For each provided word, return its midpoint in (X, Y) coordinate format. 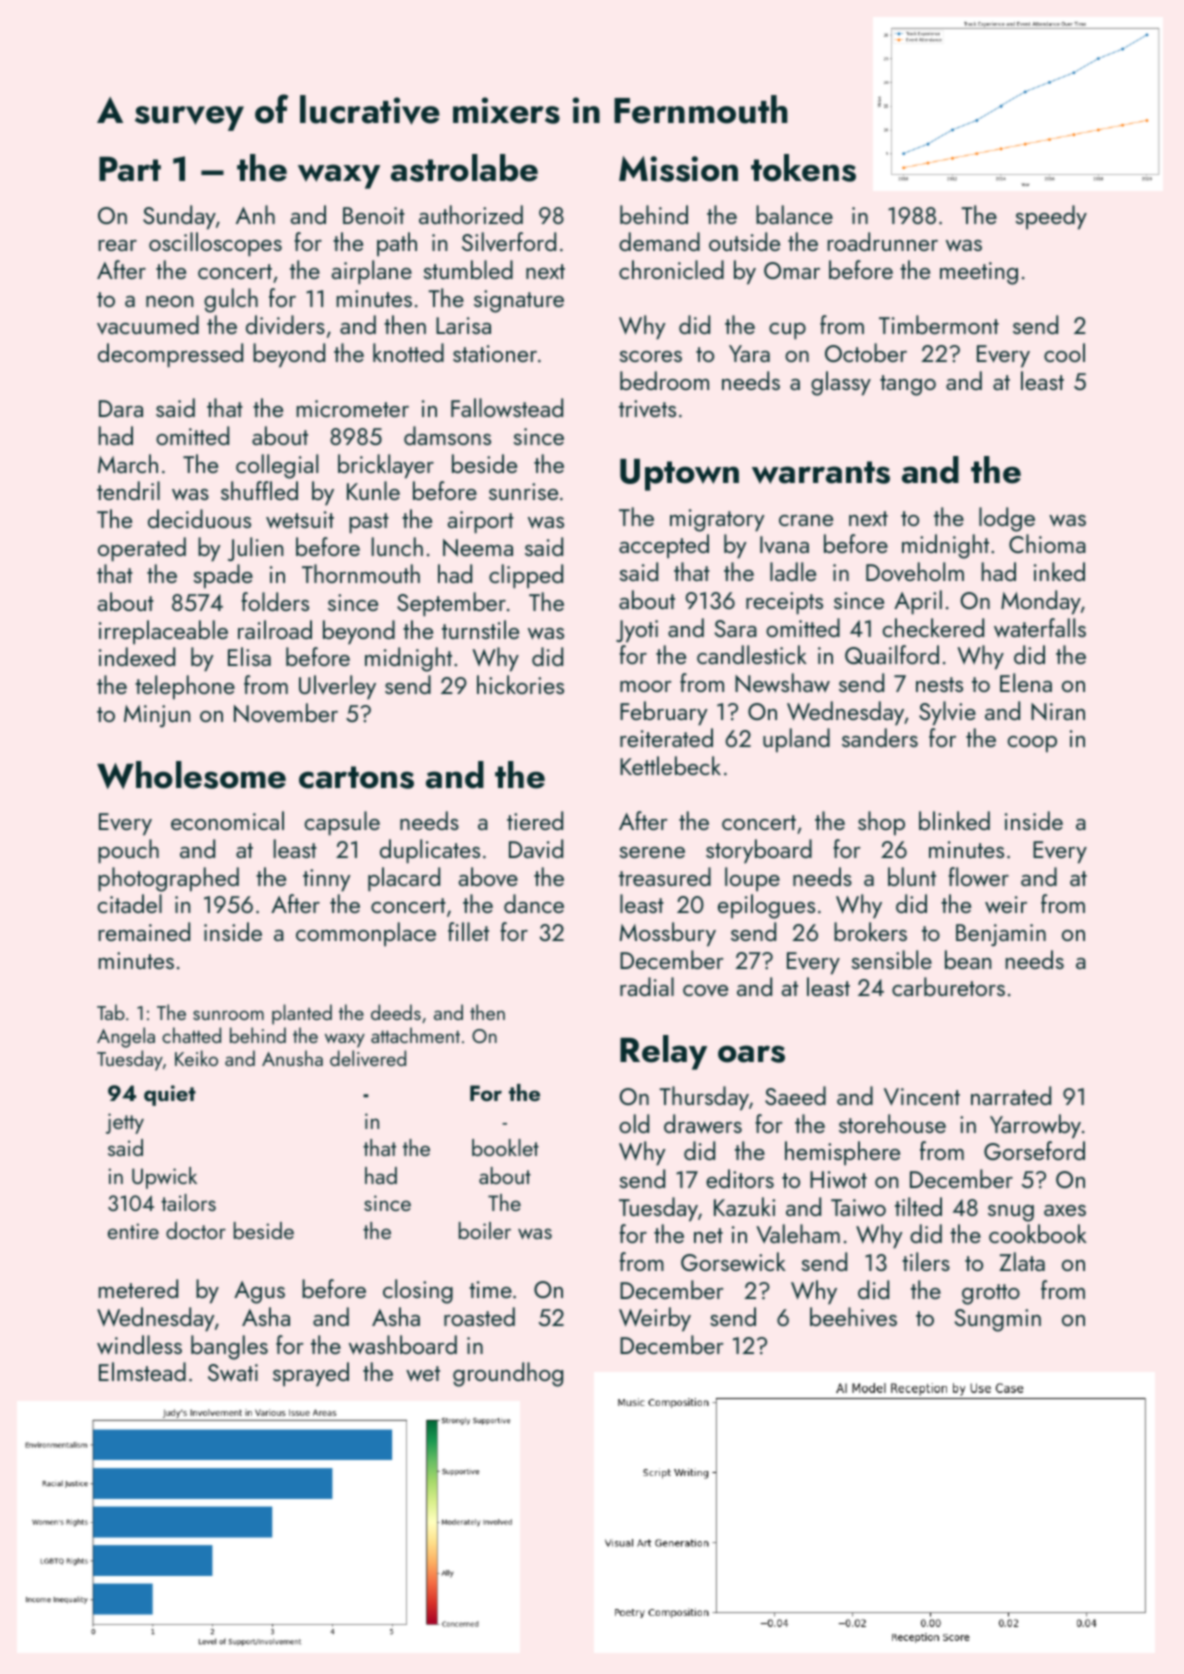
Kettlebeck (670, 765)
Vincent (922, 1097)
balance (794, 214)
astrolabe (464, 168)
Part (130, 169)
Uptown (679, 475)
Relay (663, 1052)
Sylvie (947, 713)
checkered (933, 627)
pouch (128, 851)
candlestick (752, 654)
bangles (229, 1347)
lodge (1007, 519)
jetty (125, 1123)
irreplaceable (163, 632)
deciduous (199, 518)
